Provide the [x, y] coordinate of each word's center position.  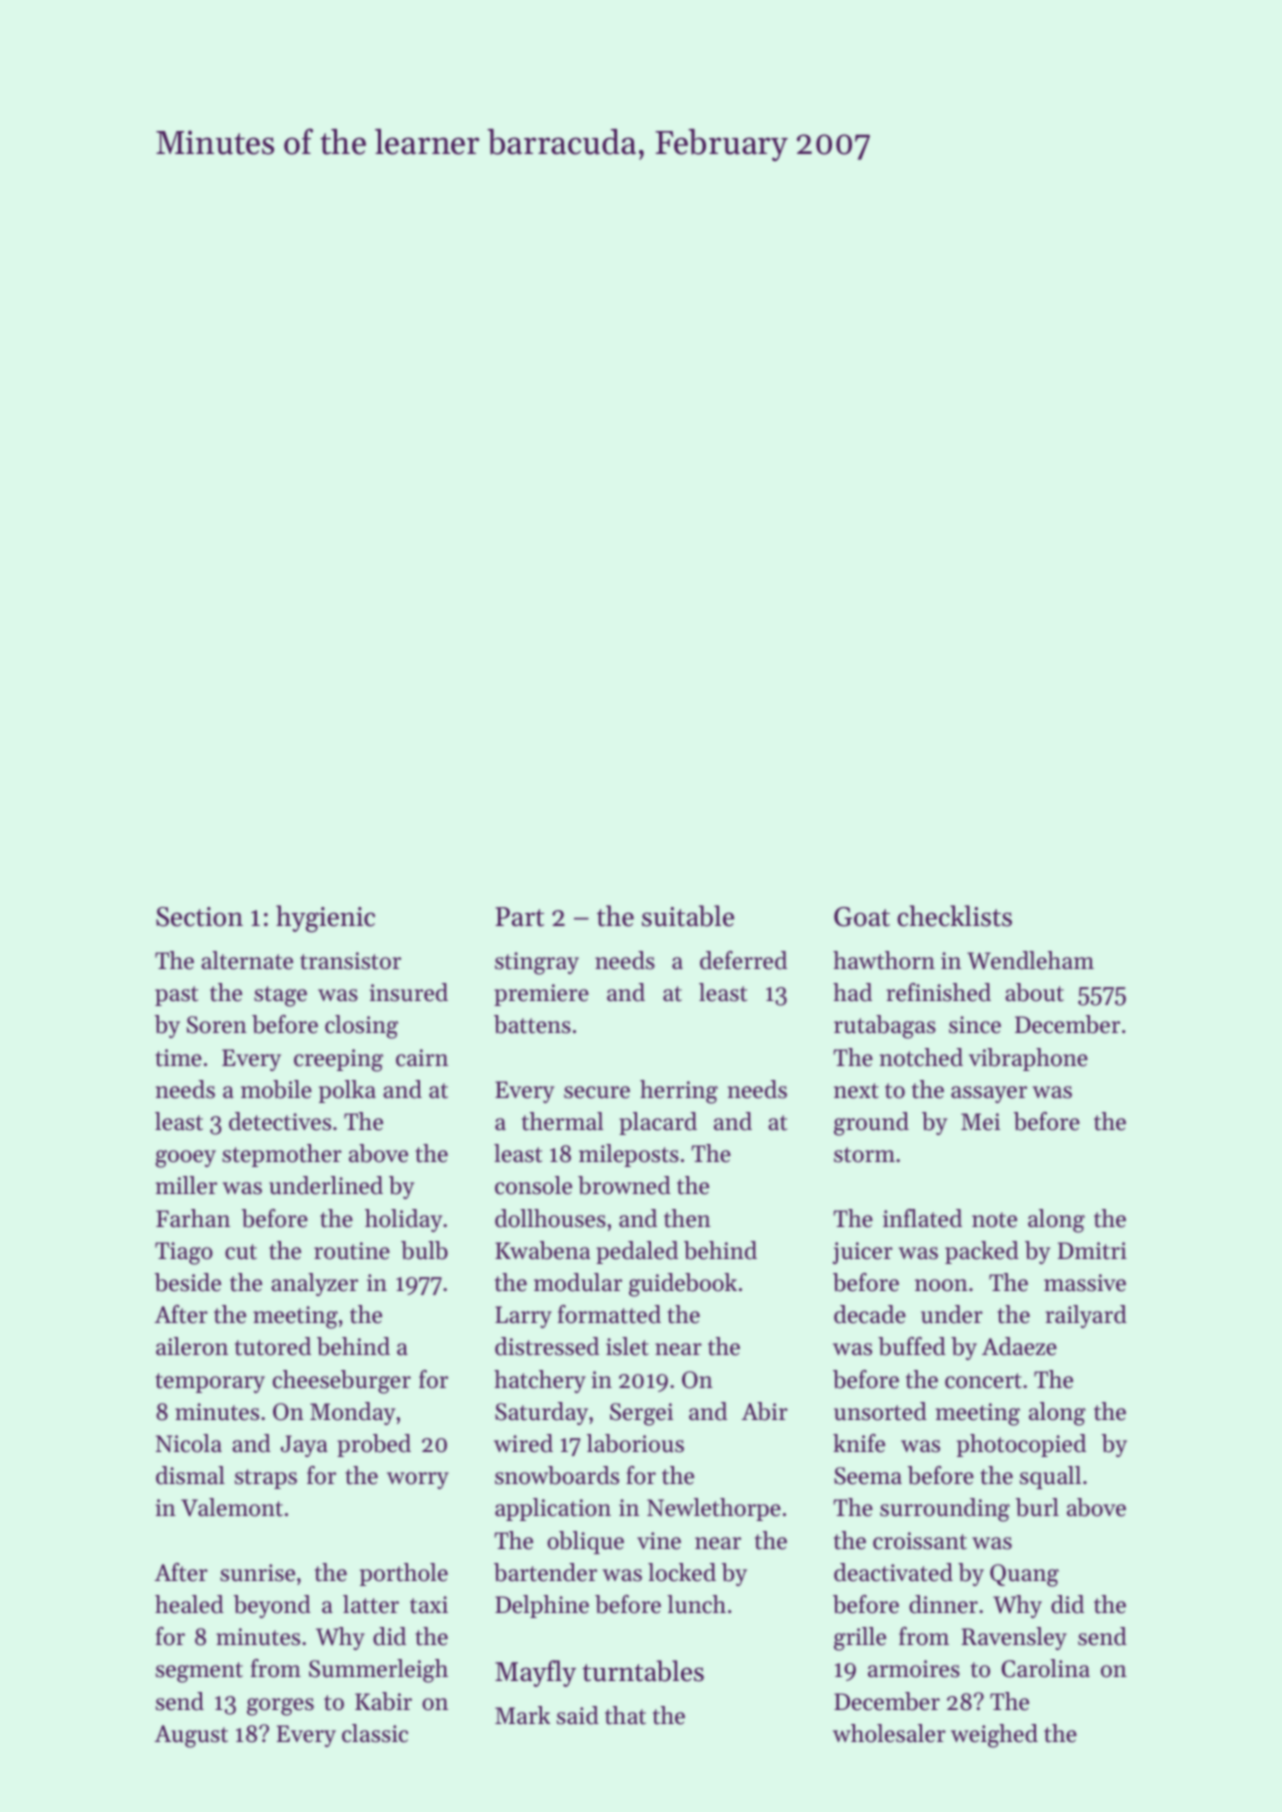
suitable [688, 916]
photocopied [1021, 1445]
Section [199, 917]
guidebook [683, 1285]
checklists [954, 916]
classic [375, 1733]
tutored [273, 1346]
